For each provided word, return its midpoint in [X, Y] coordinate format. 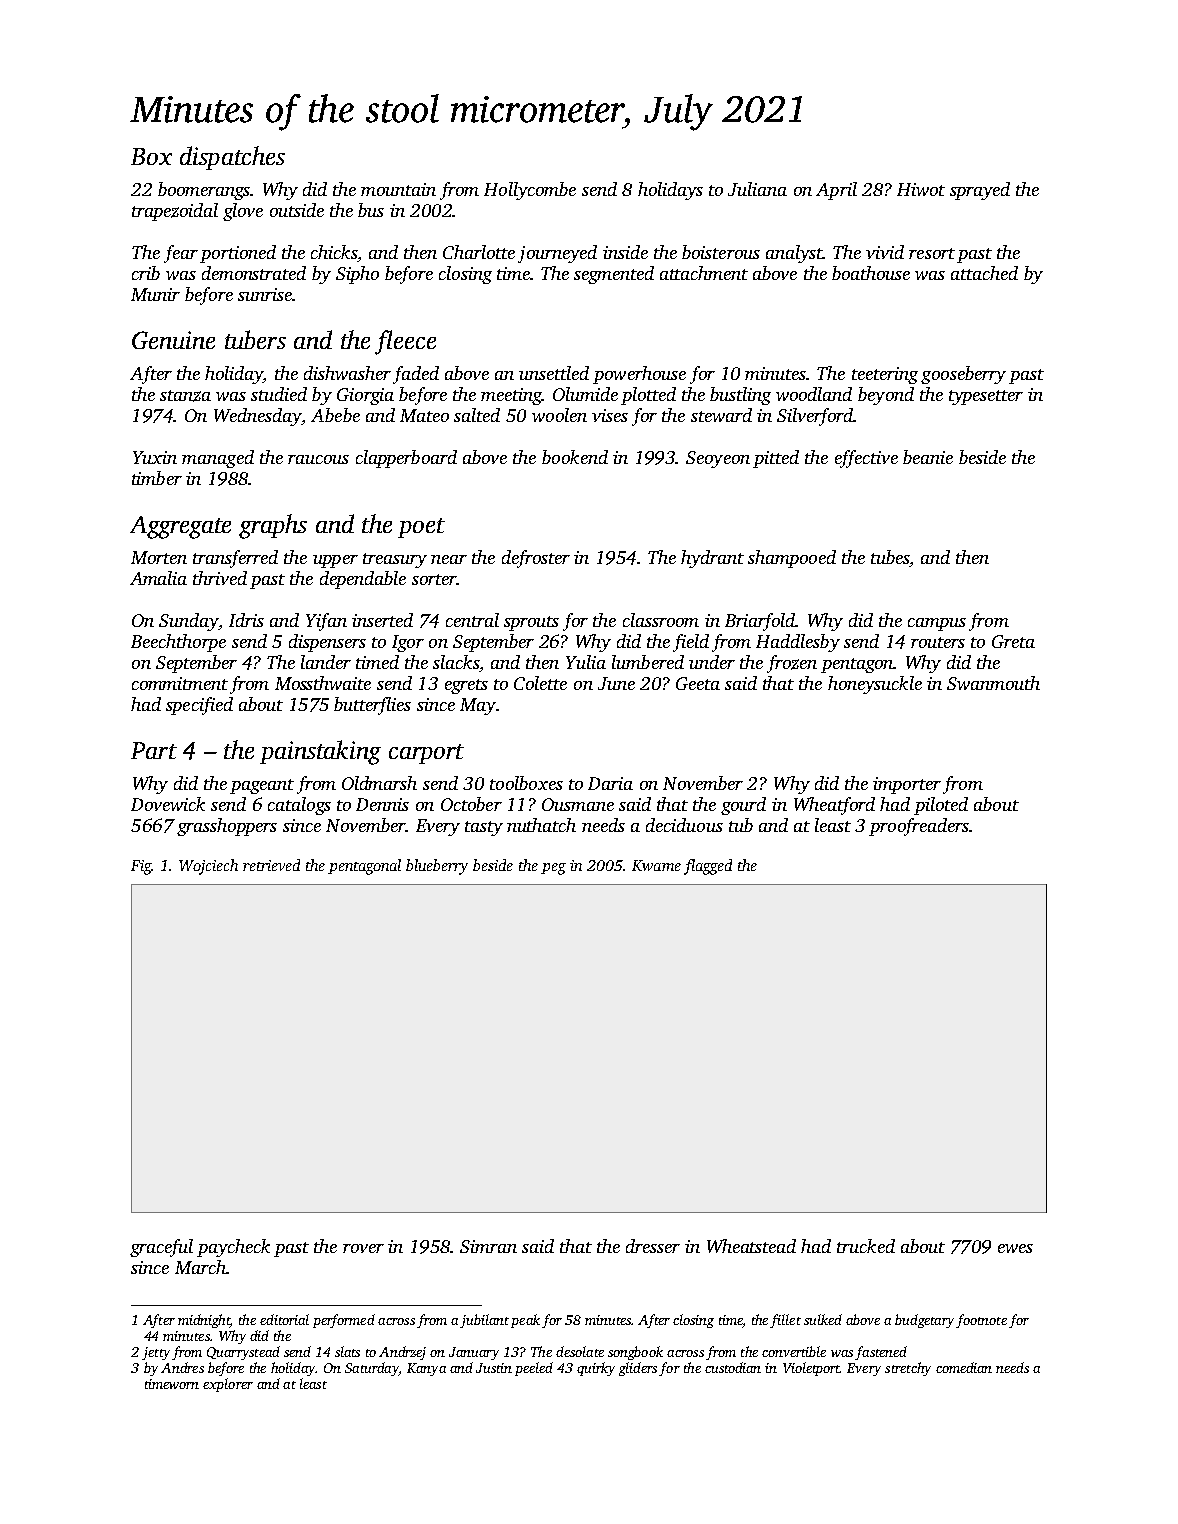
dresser [653, 1246]
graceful [161, 1248]
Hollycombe [530, 191]
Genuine [173, 340]
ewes [1015, 1248]
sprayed [980, 191]
